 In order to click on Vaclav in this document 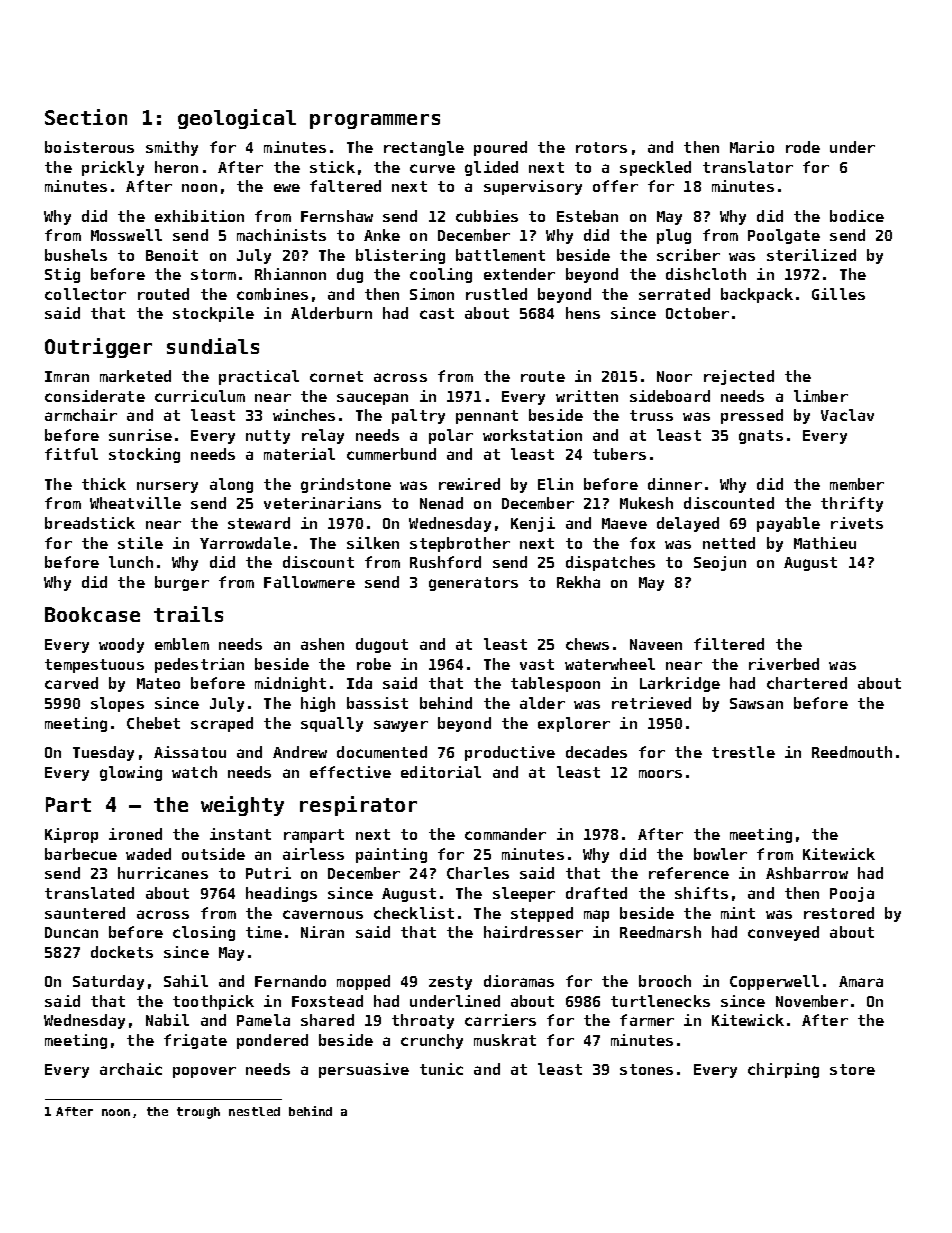, I will do `click(847, 415)`.
